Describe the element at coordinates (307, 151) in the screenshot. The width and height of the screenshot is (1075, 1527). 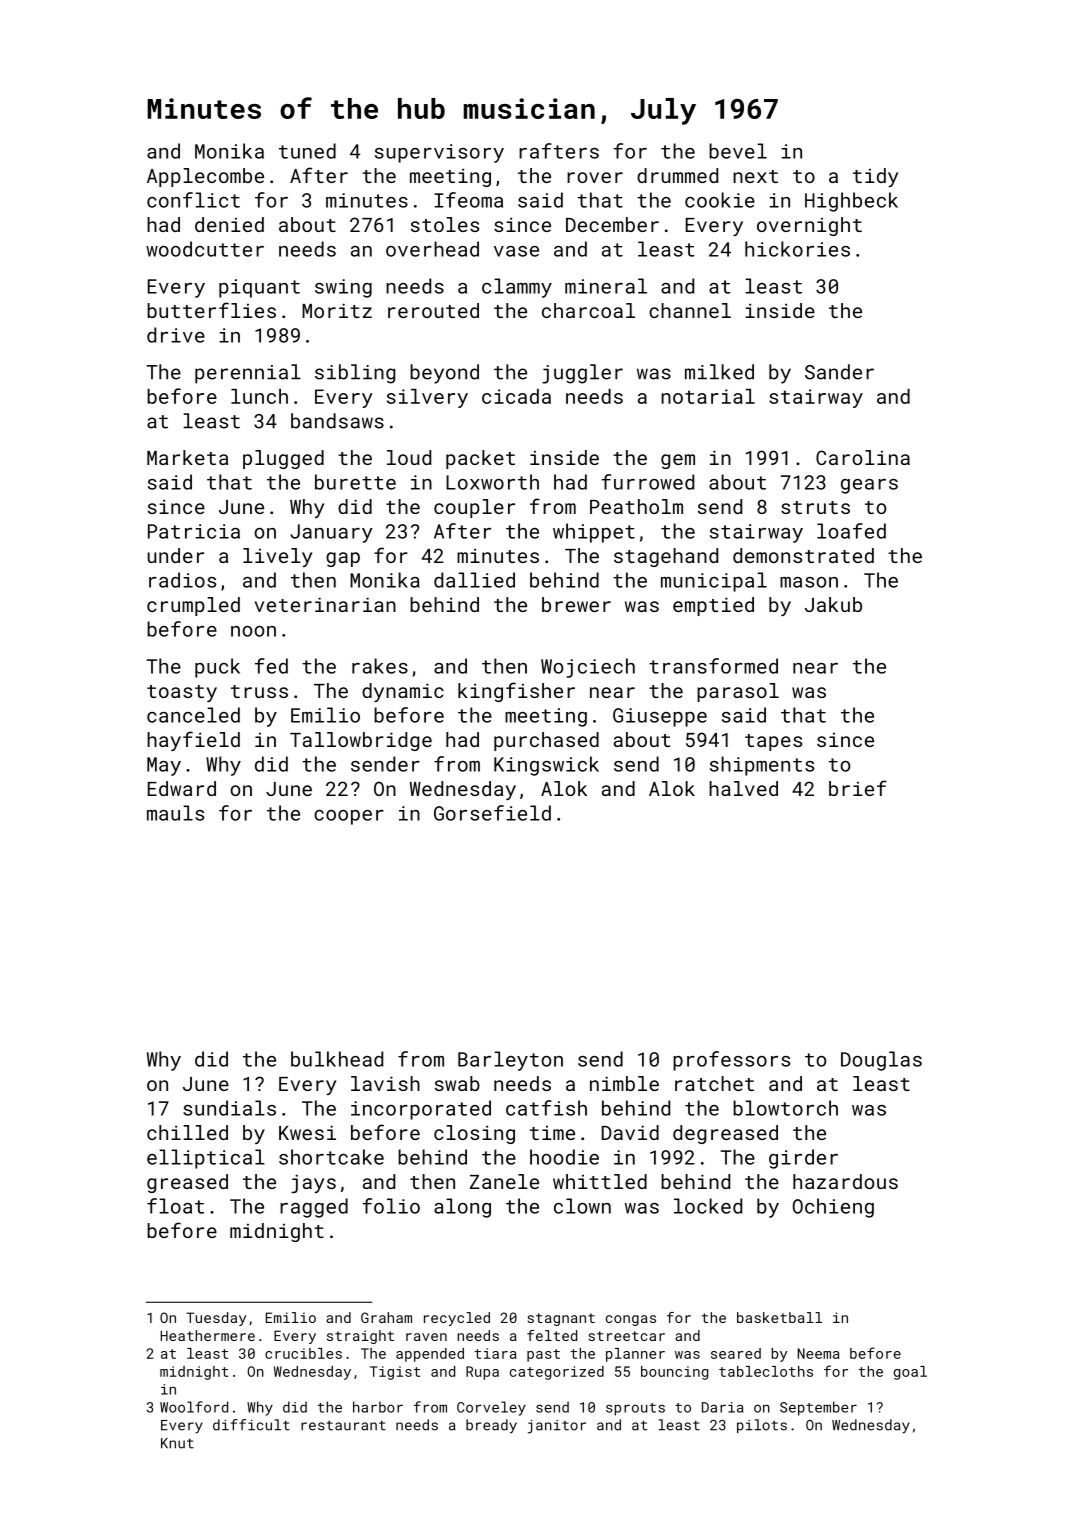
I see `tuned` at that location.
